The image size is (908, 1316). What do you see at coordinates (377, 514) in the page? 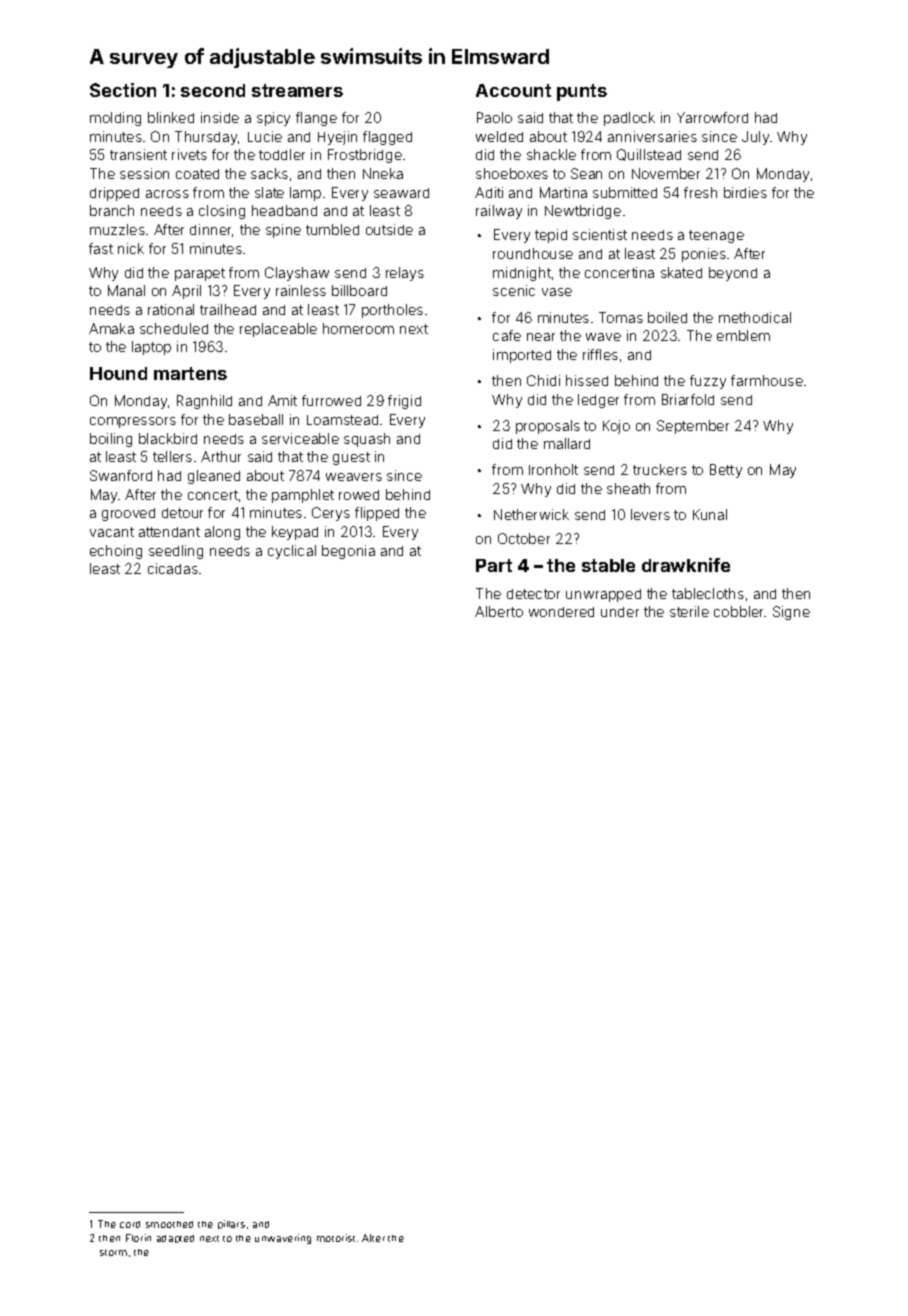
I see `flipped` at bounding box center [377, 514].
